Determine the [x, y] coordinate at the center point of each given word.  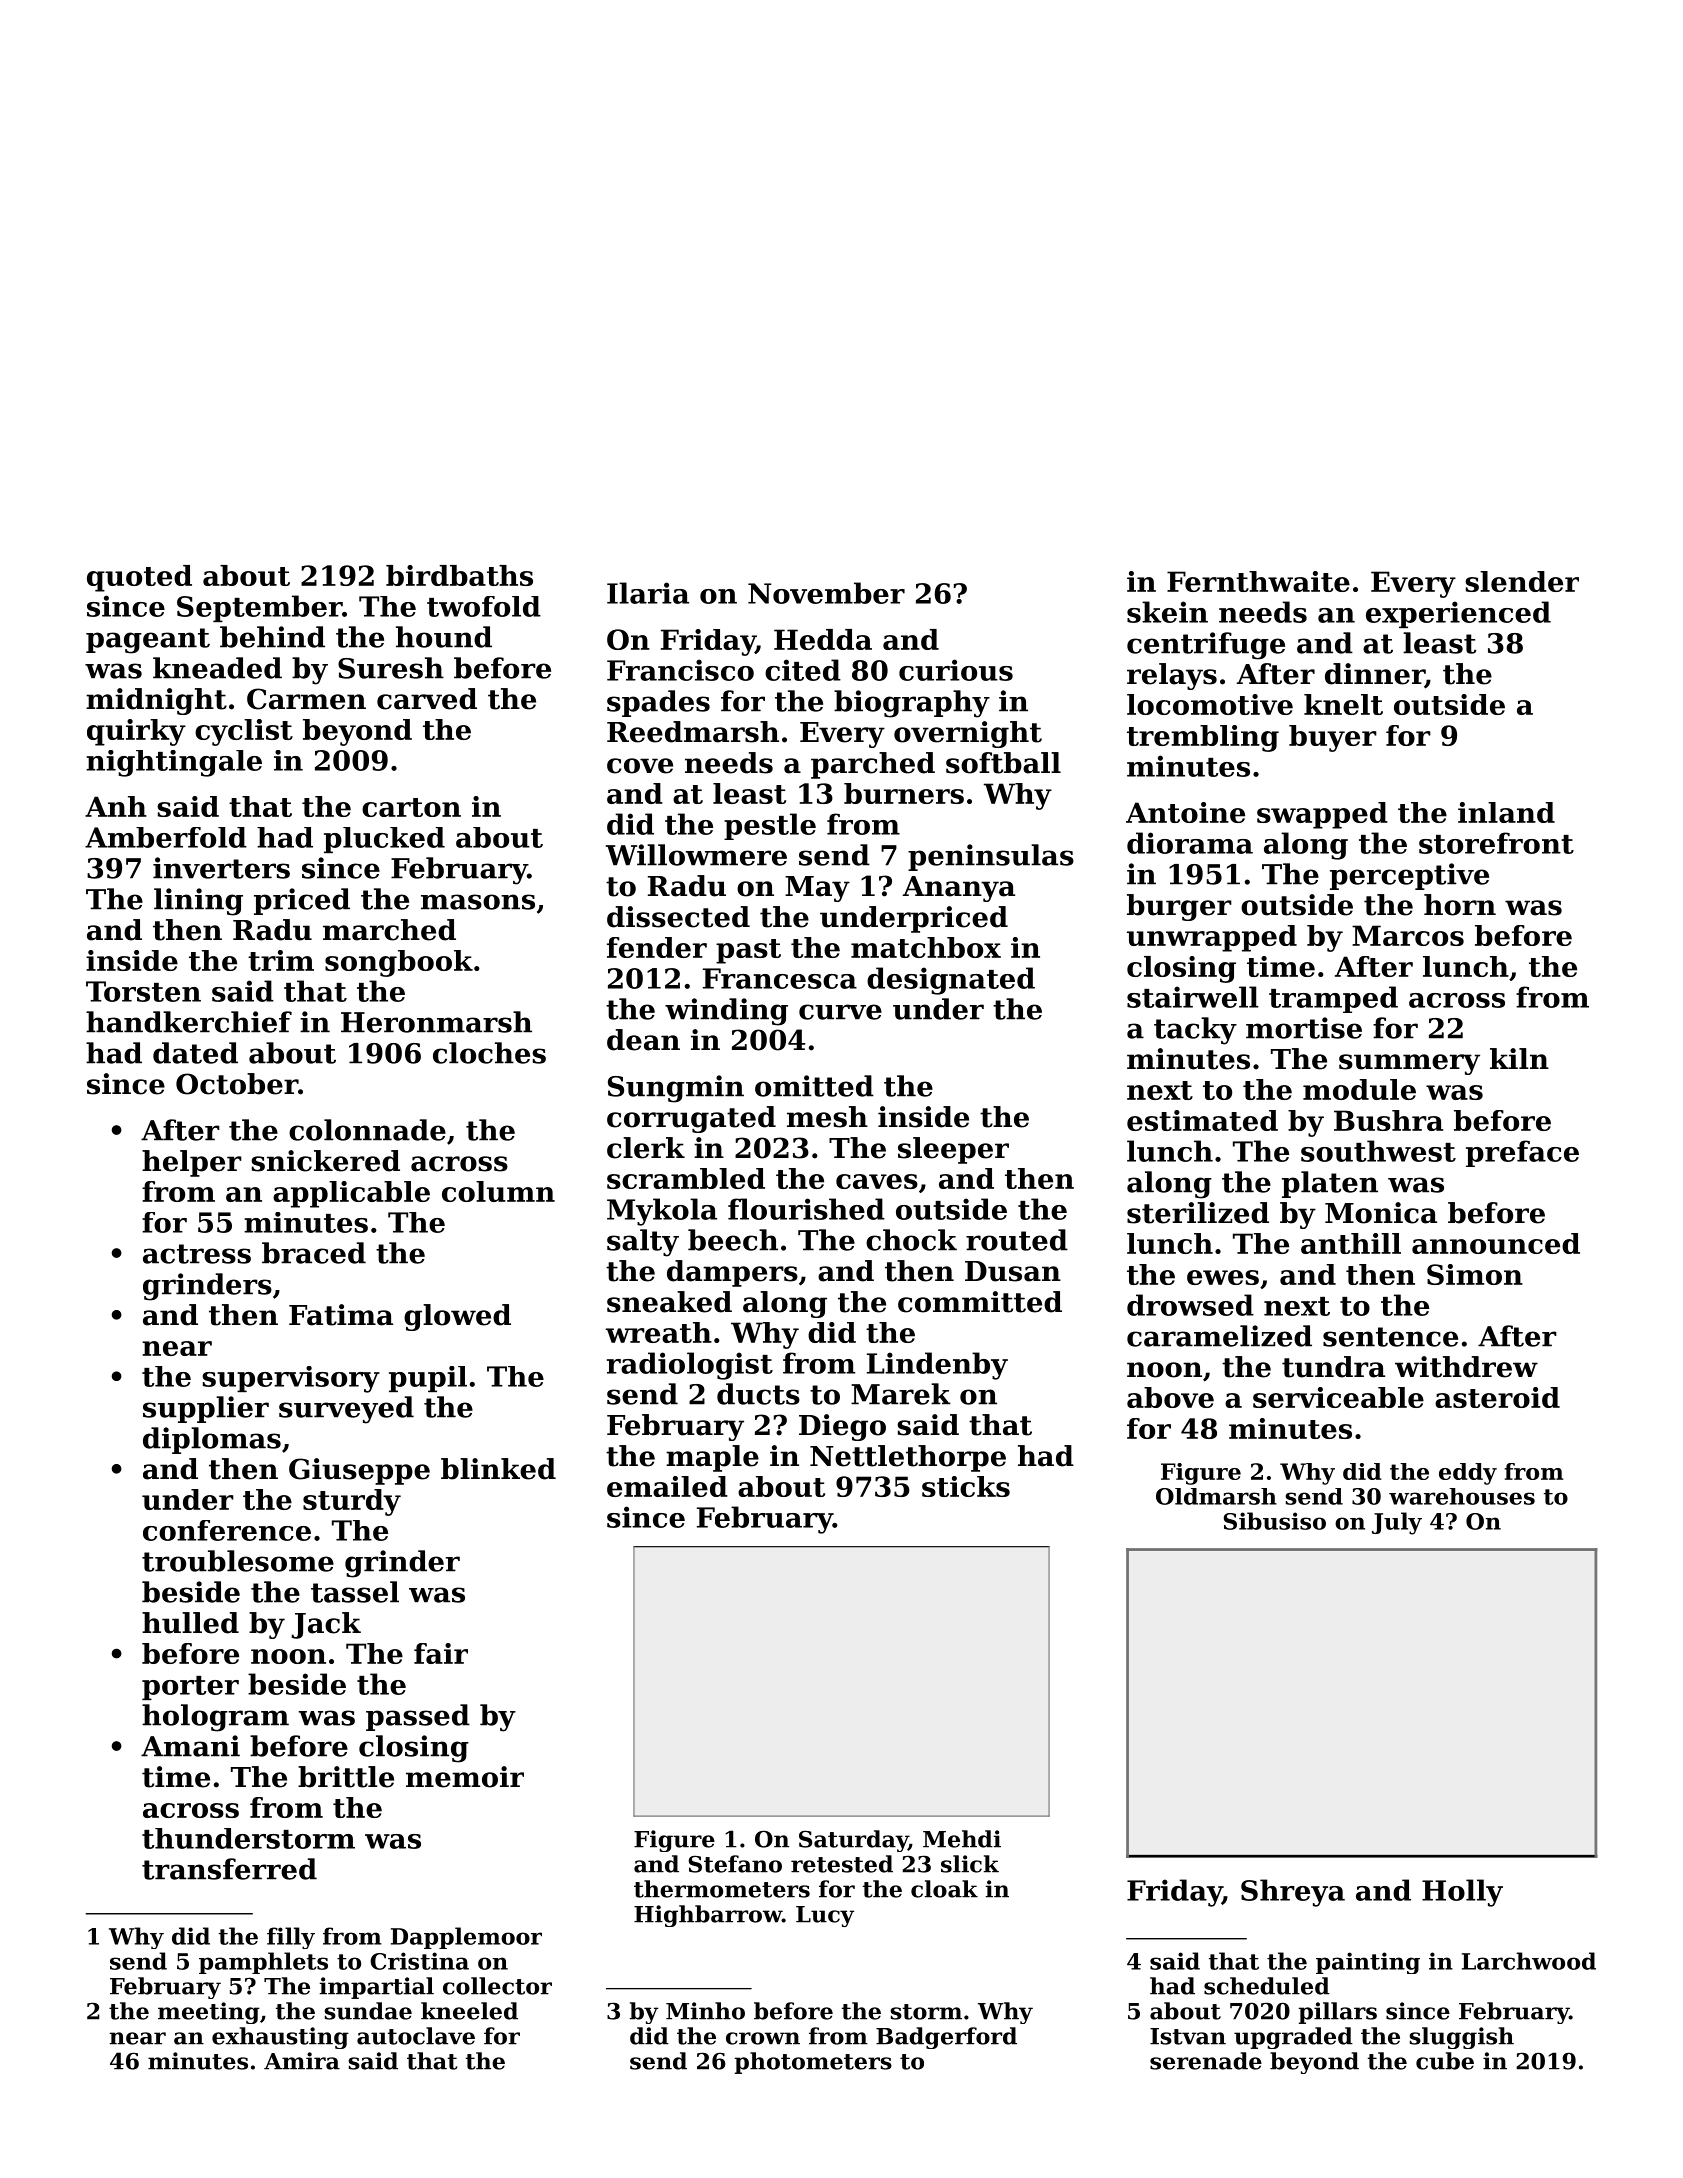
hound [444, 637]
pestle [770, 826]
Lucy [825, 1916]
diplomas [212, 1440]
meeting [209, 2013]
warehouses [1462, 1496]
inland [1506, 812]
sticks [966, 1486]
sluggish [1462, 2038]
